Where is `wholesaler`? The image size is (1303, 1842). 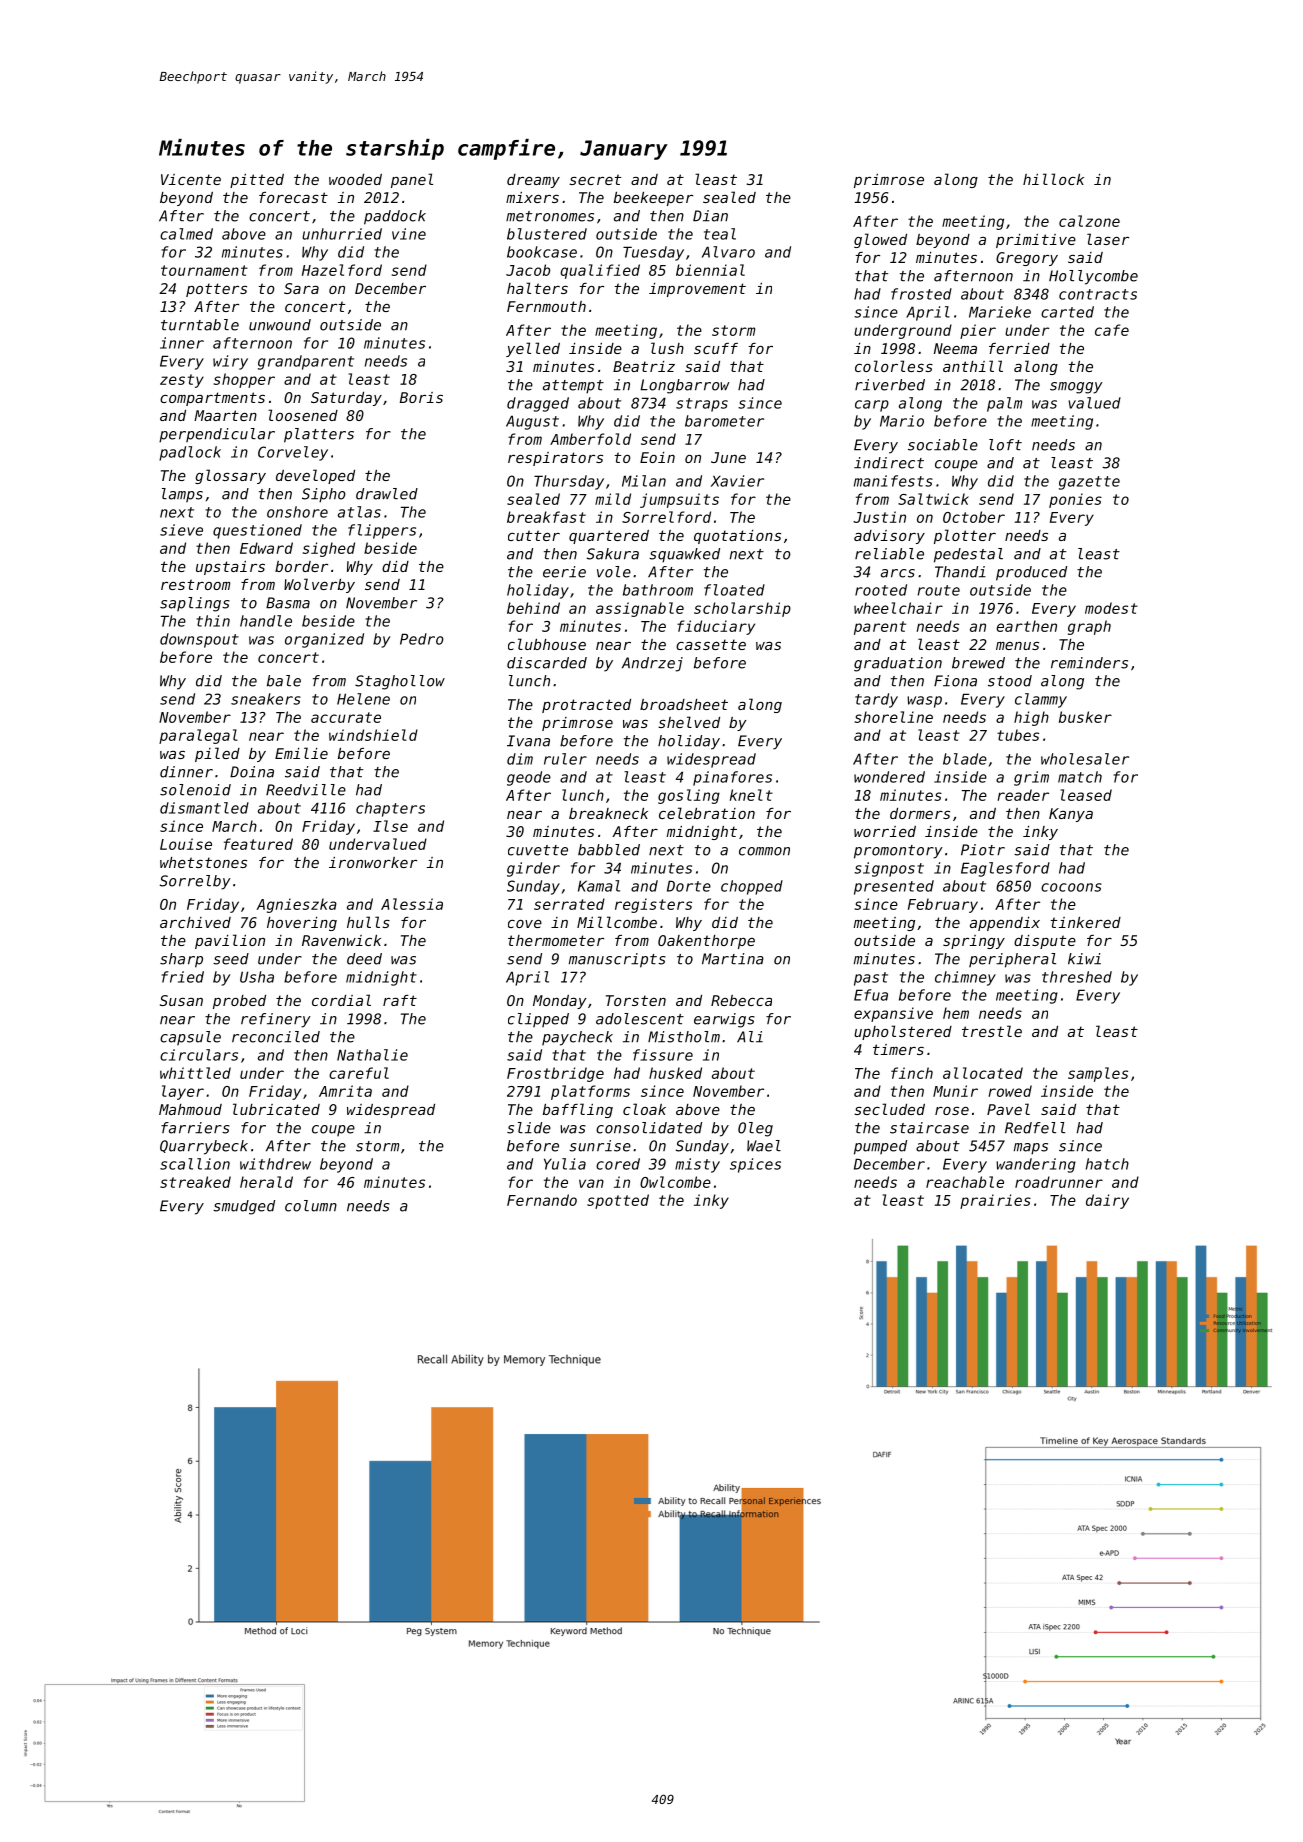 wholesaler is located at coordinates (1085, 759).
